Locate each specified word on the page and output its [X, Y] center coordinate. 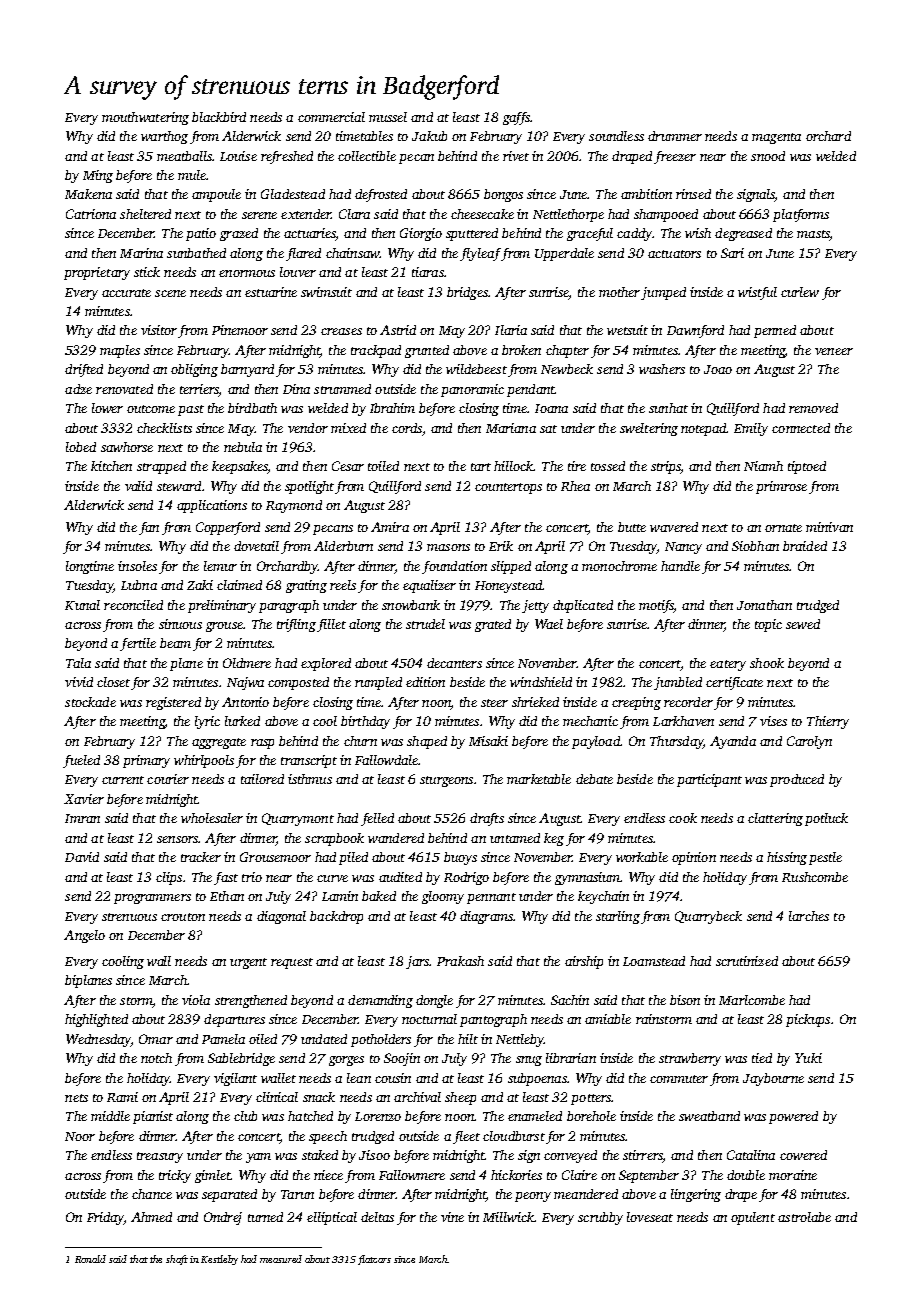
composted [298, 683]
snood [768, 156]
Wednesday [98, 1040]
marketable [539, 779]
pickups [808, 1020]
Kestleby [219, 1260]
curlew [800, 292]
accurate [126, 293]
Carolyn [809, 742]
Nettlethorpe [568, 215]
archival [417, 1097]
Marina [141, 253]
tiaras [428, 272]
